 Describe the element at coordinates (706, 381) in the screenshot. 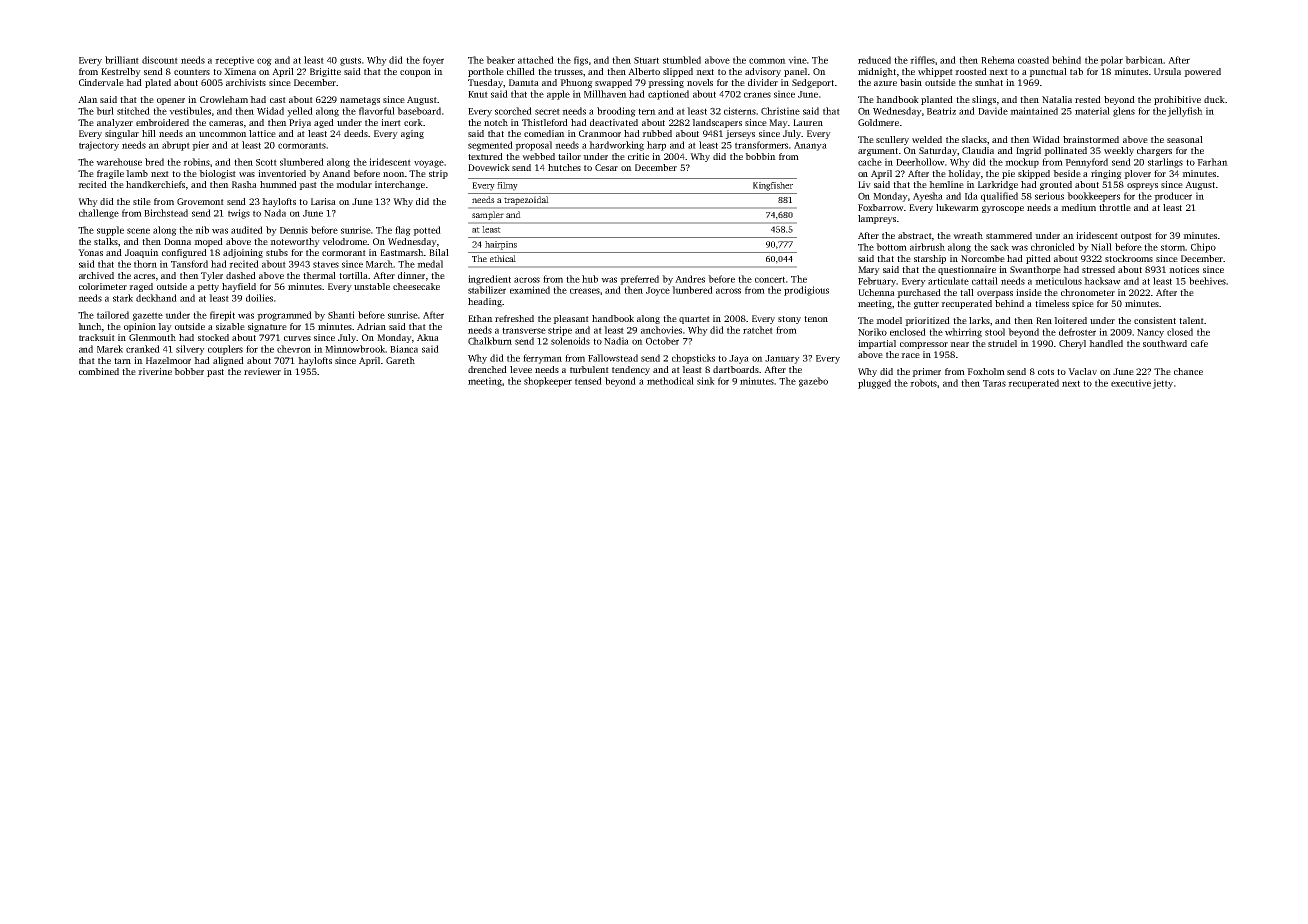

I see `sink` at that location.
